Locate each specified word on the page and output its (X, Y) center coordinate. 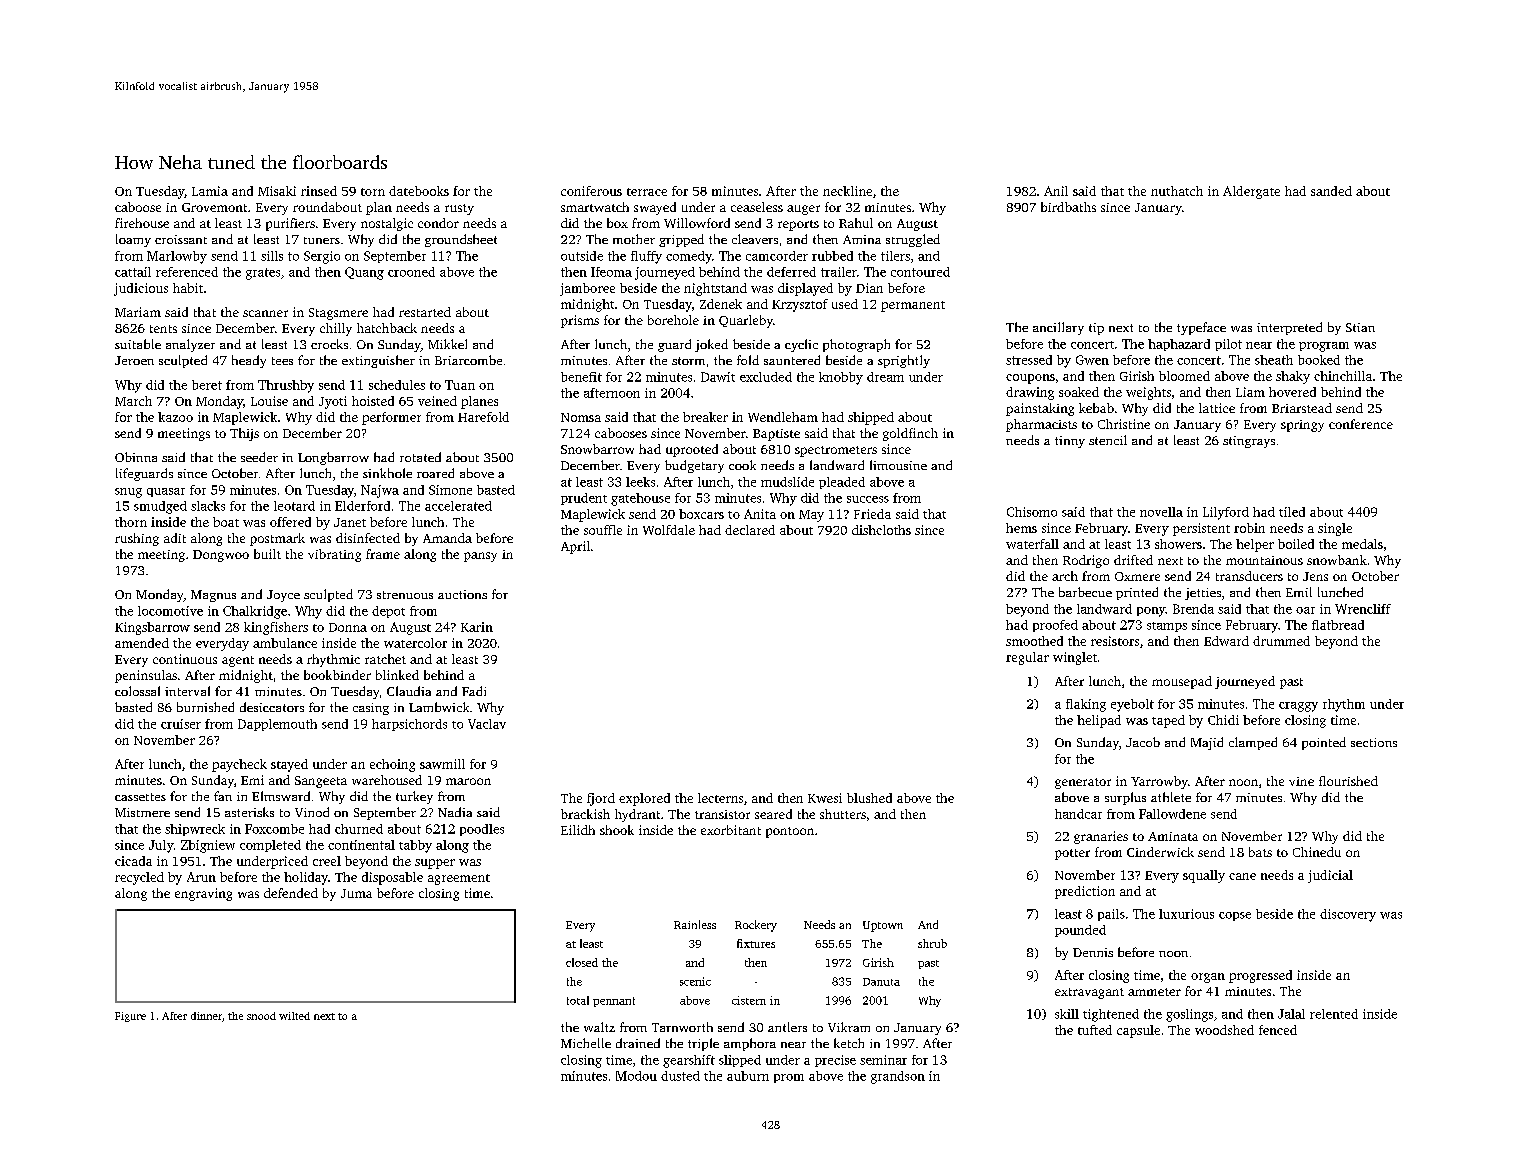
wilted (294, 1016)
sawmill (442, 764)
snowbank (1337, 560)
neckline (847, 191)
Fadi (474, 691)
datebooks (419, 191)
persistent (1201, 529)
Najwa (380, 491)
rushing (137, 539)
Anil (1056, 191)
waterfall (1032, 544)
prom (789, 1078)
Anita (760, 514)
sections (1374, 742)
